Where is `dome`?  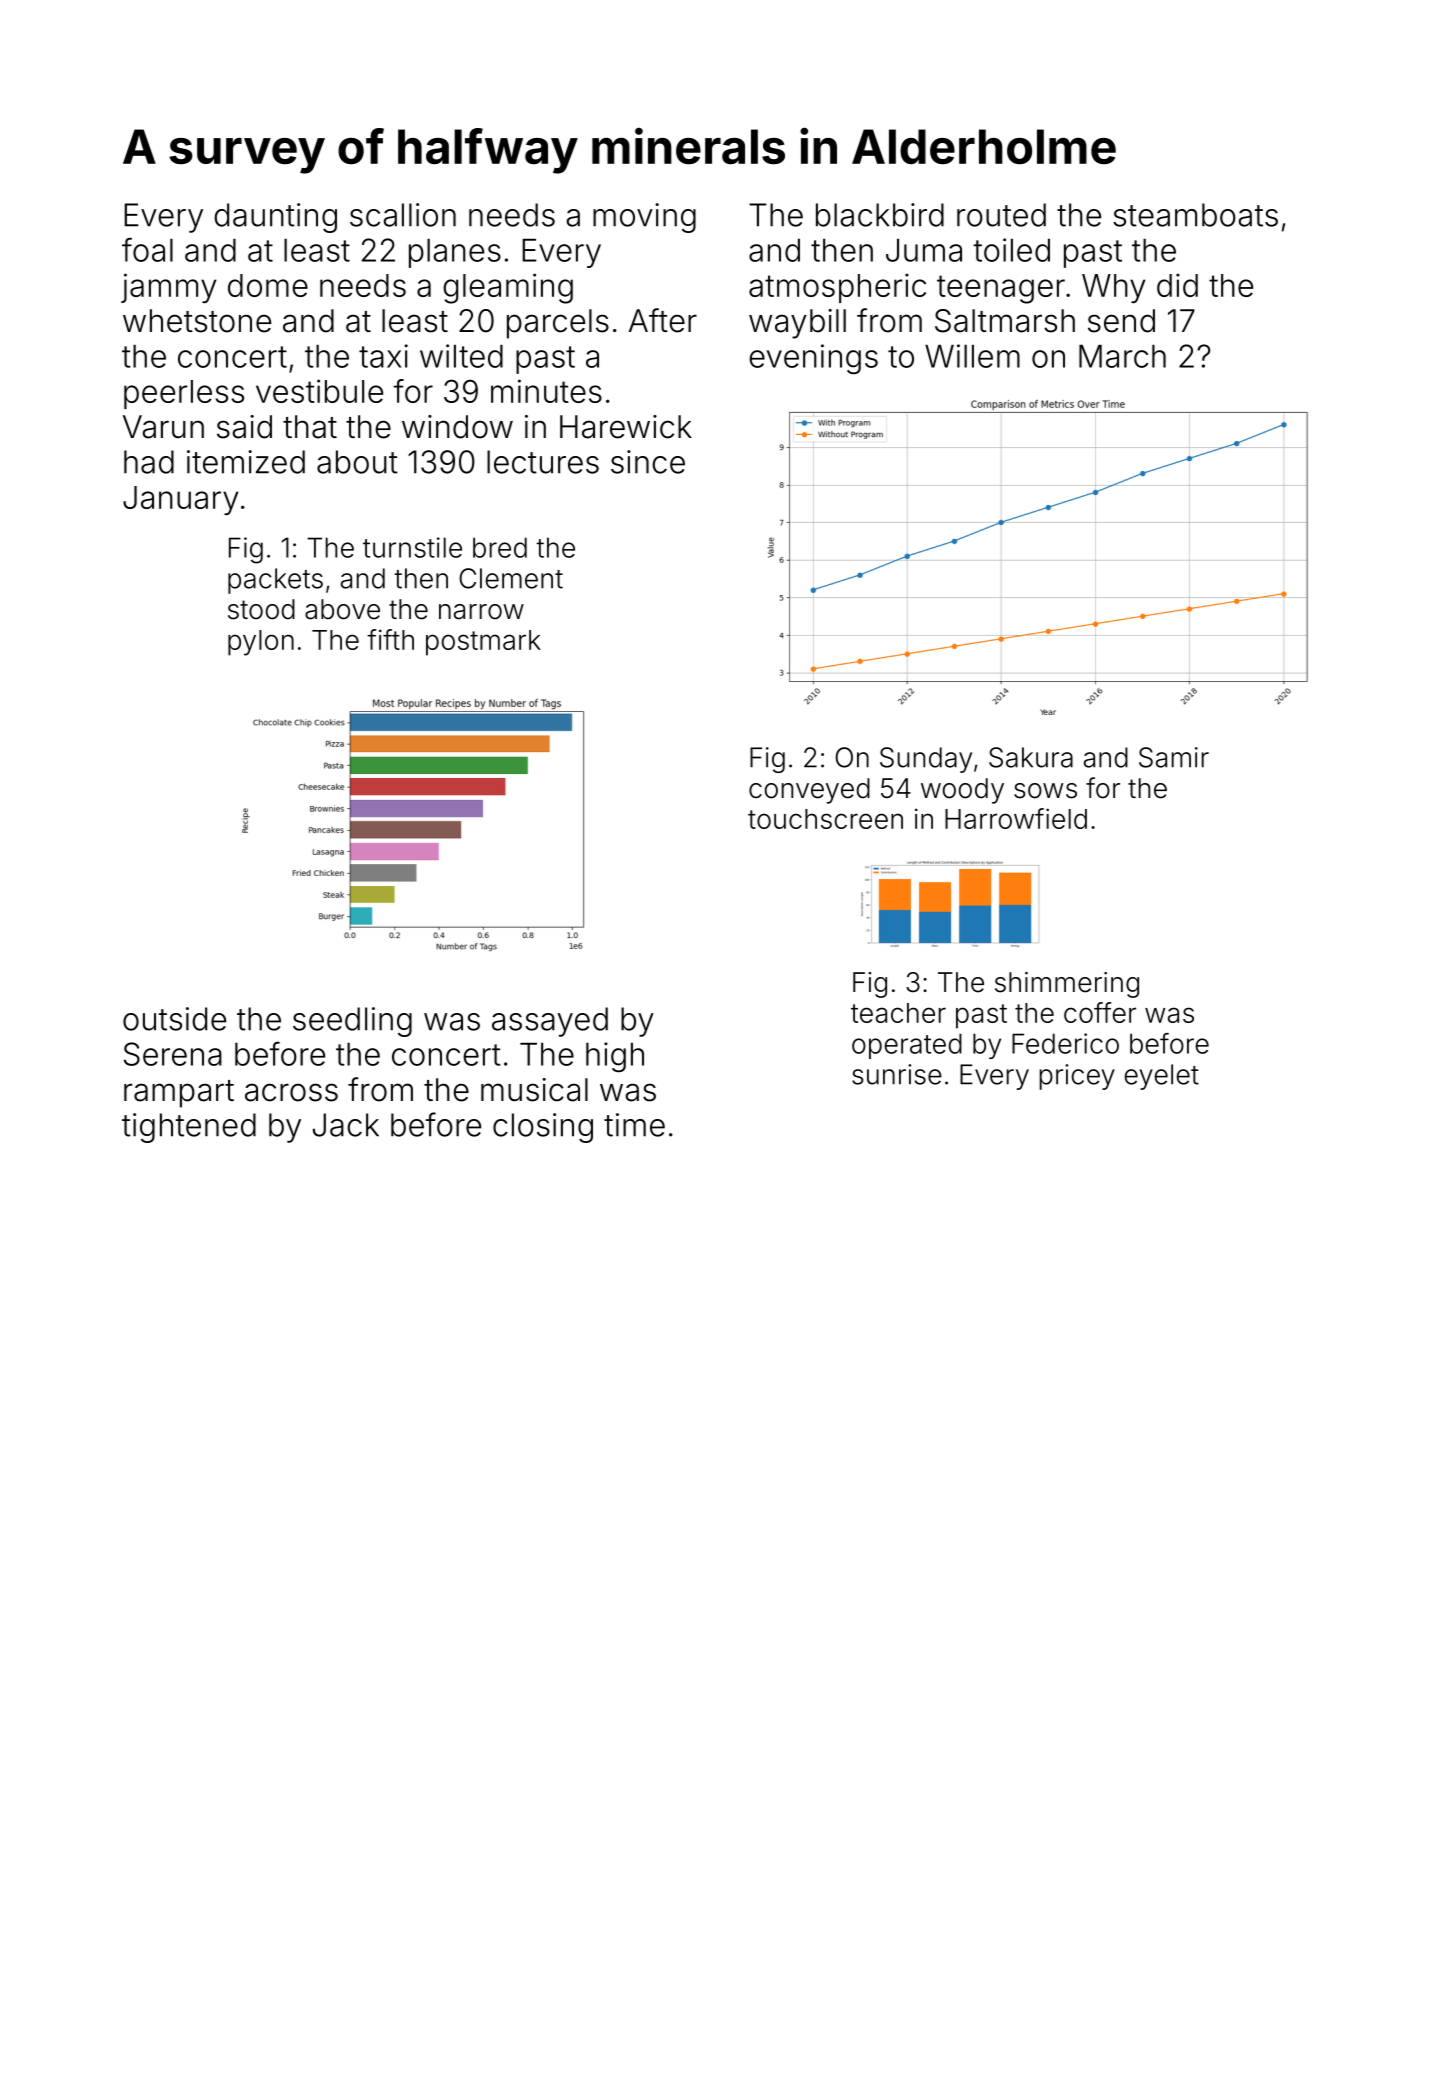 dome is located at coordinates (268, 285).
